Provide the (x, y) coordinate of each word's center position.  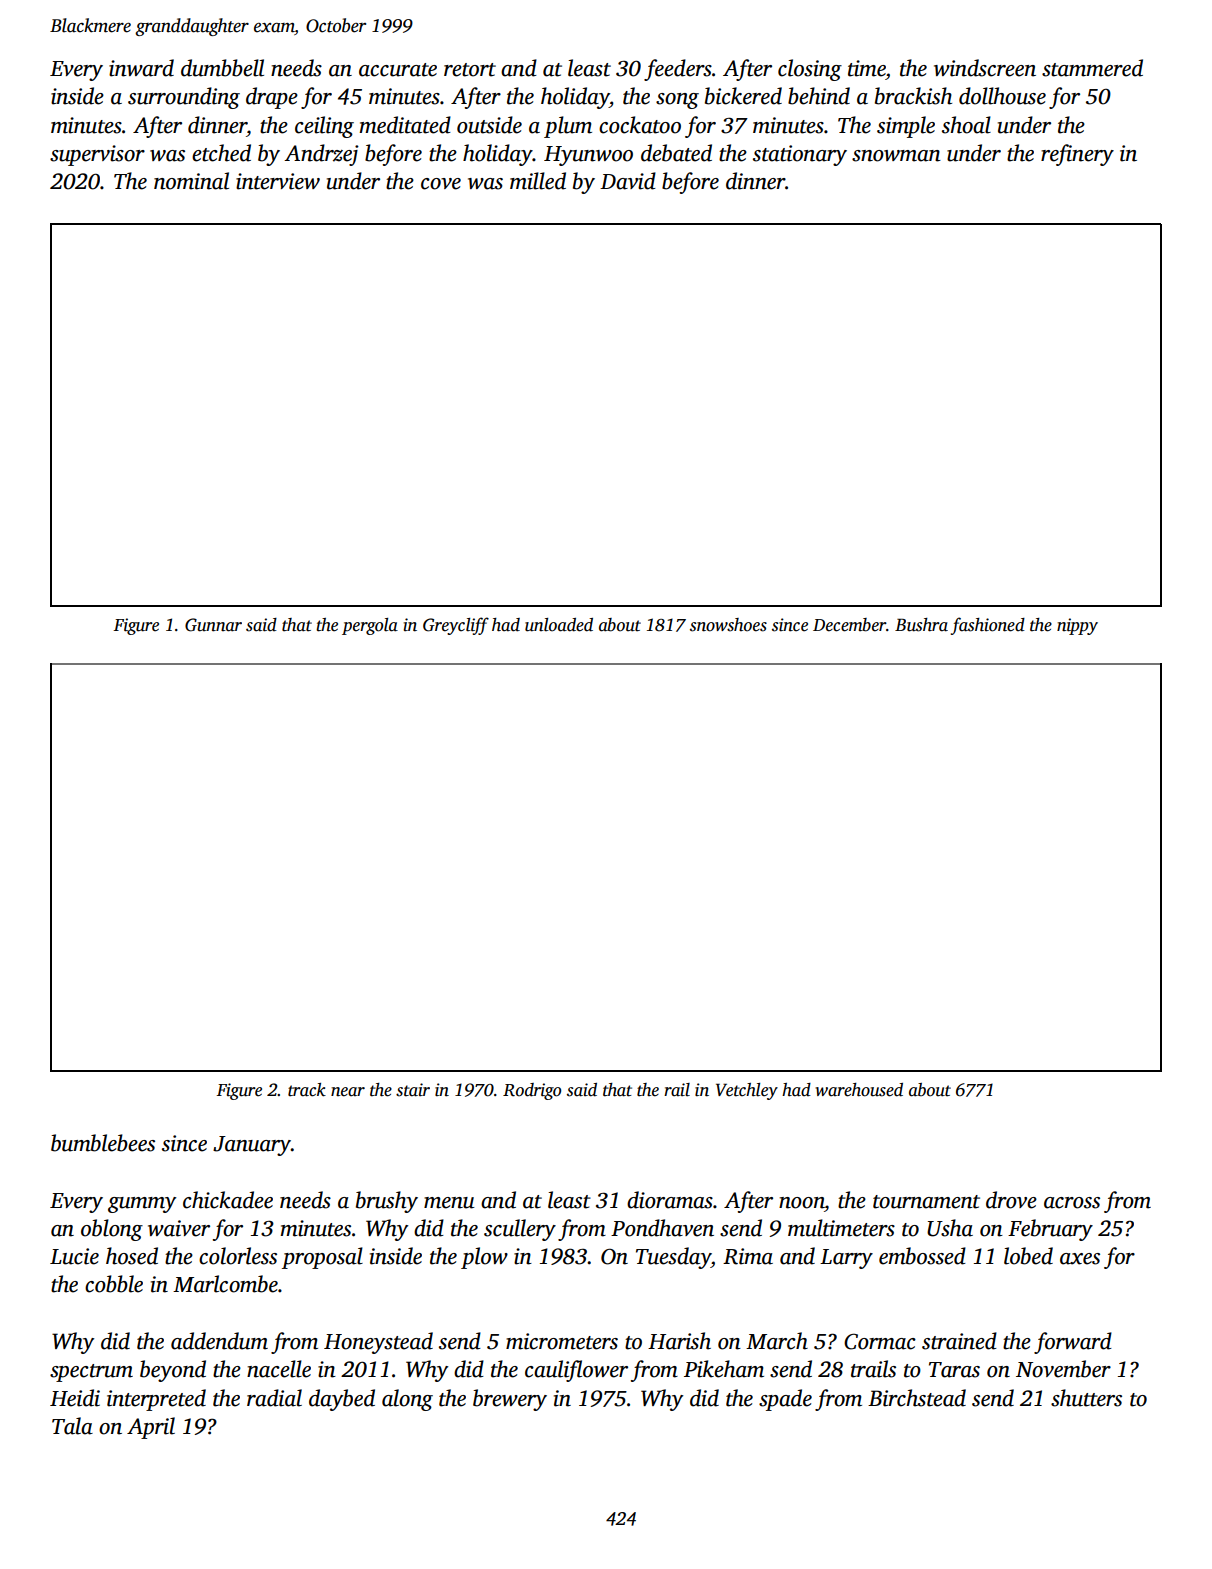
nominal (191, 181)
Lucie (74, 1256)
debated (676, 153)
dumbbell (222, 68)
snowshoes (728, 625)
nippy (1077, 626)
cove (441, 184)
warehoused (859, 1090)
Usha (950, 1228)
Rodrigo (532, 1091)
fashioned (988, 626)
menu (449, 1203)
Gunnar (213, 625)
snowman (896, 156)
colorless (238, 1256)
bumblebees (103, 1143)
